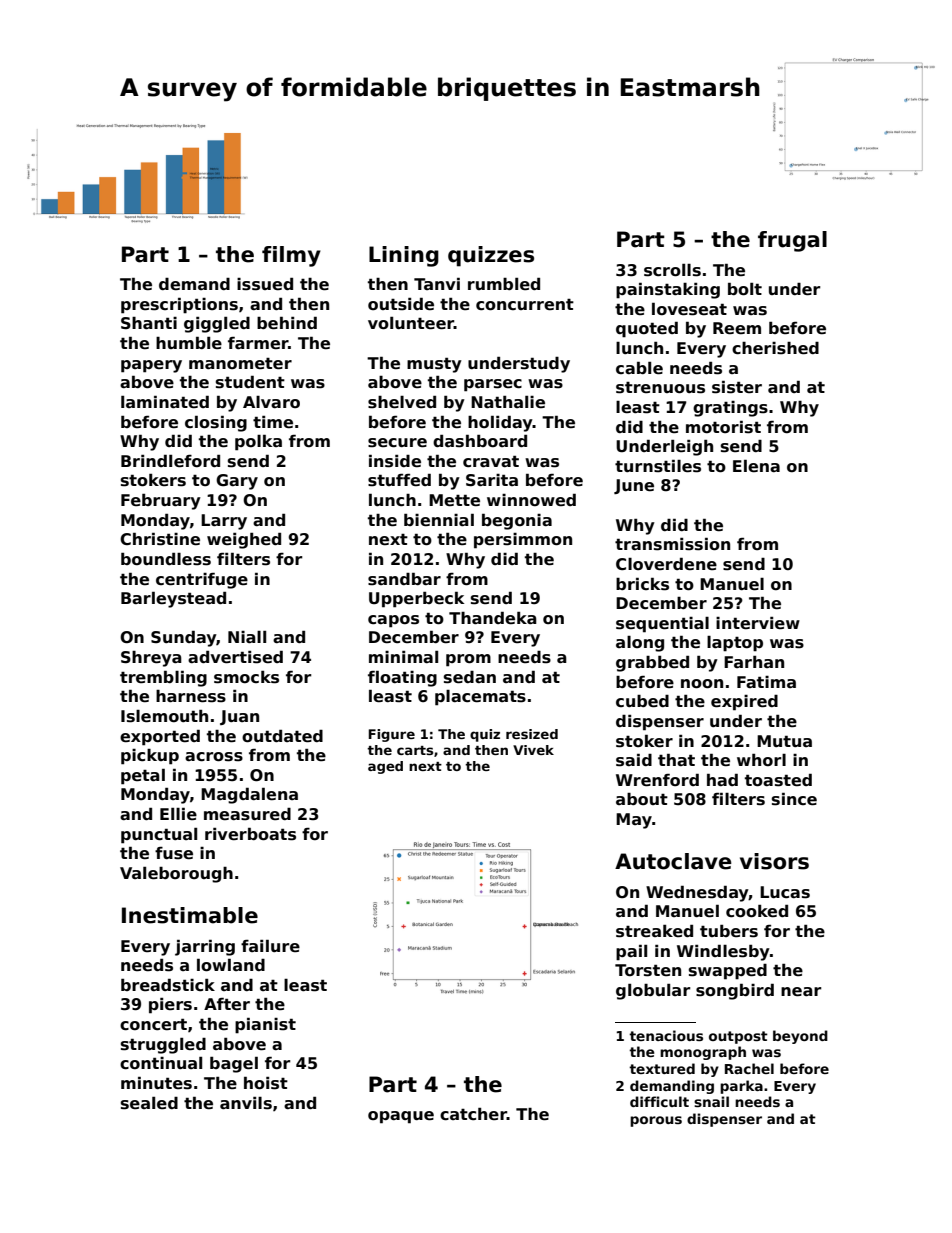  Describe the element at coordinates (404, 256) in the screenshot. I see `Lining` at that location.
